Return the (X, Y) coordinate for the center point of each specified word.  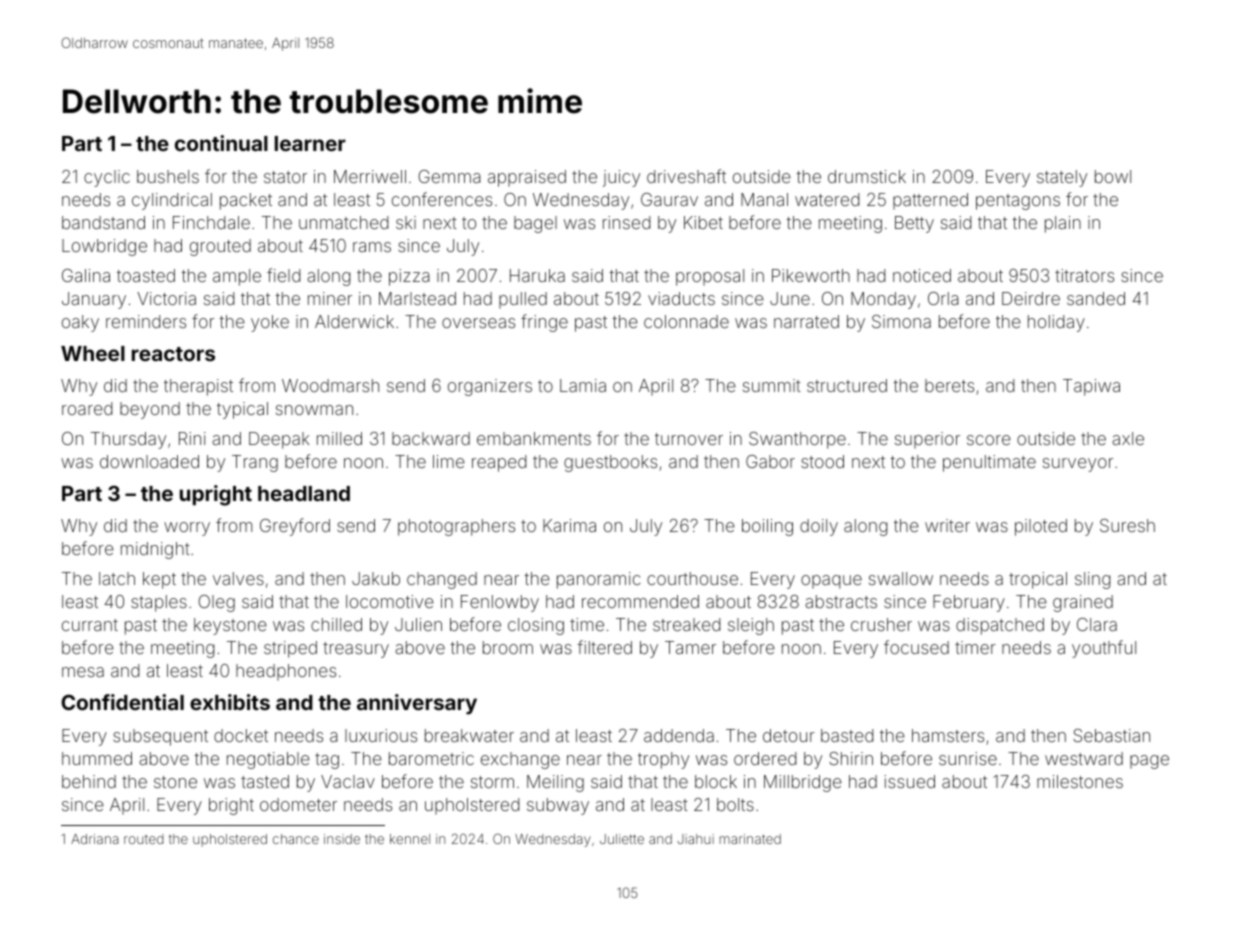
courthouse (692, 578)
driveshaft (686, 176)
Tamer (690, 647)
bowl (1113, 176)
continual (221, 143)
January (94, 300)
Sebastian (1111, 735)
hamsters (948, 735)
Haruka (537, 275)
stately (1062, 178)
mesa (83, 672)
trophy (663, 760)
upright (216, 495)
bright (231, 806)
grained (1083, 603)
